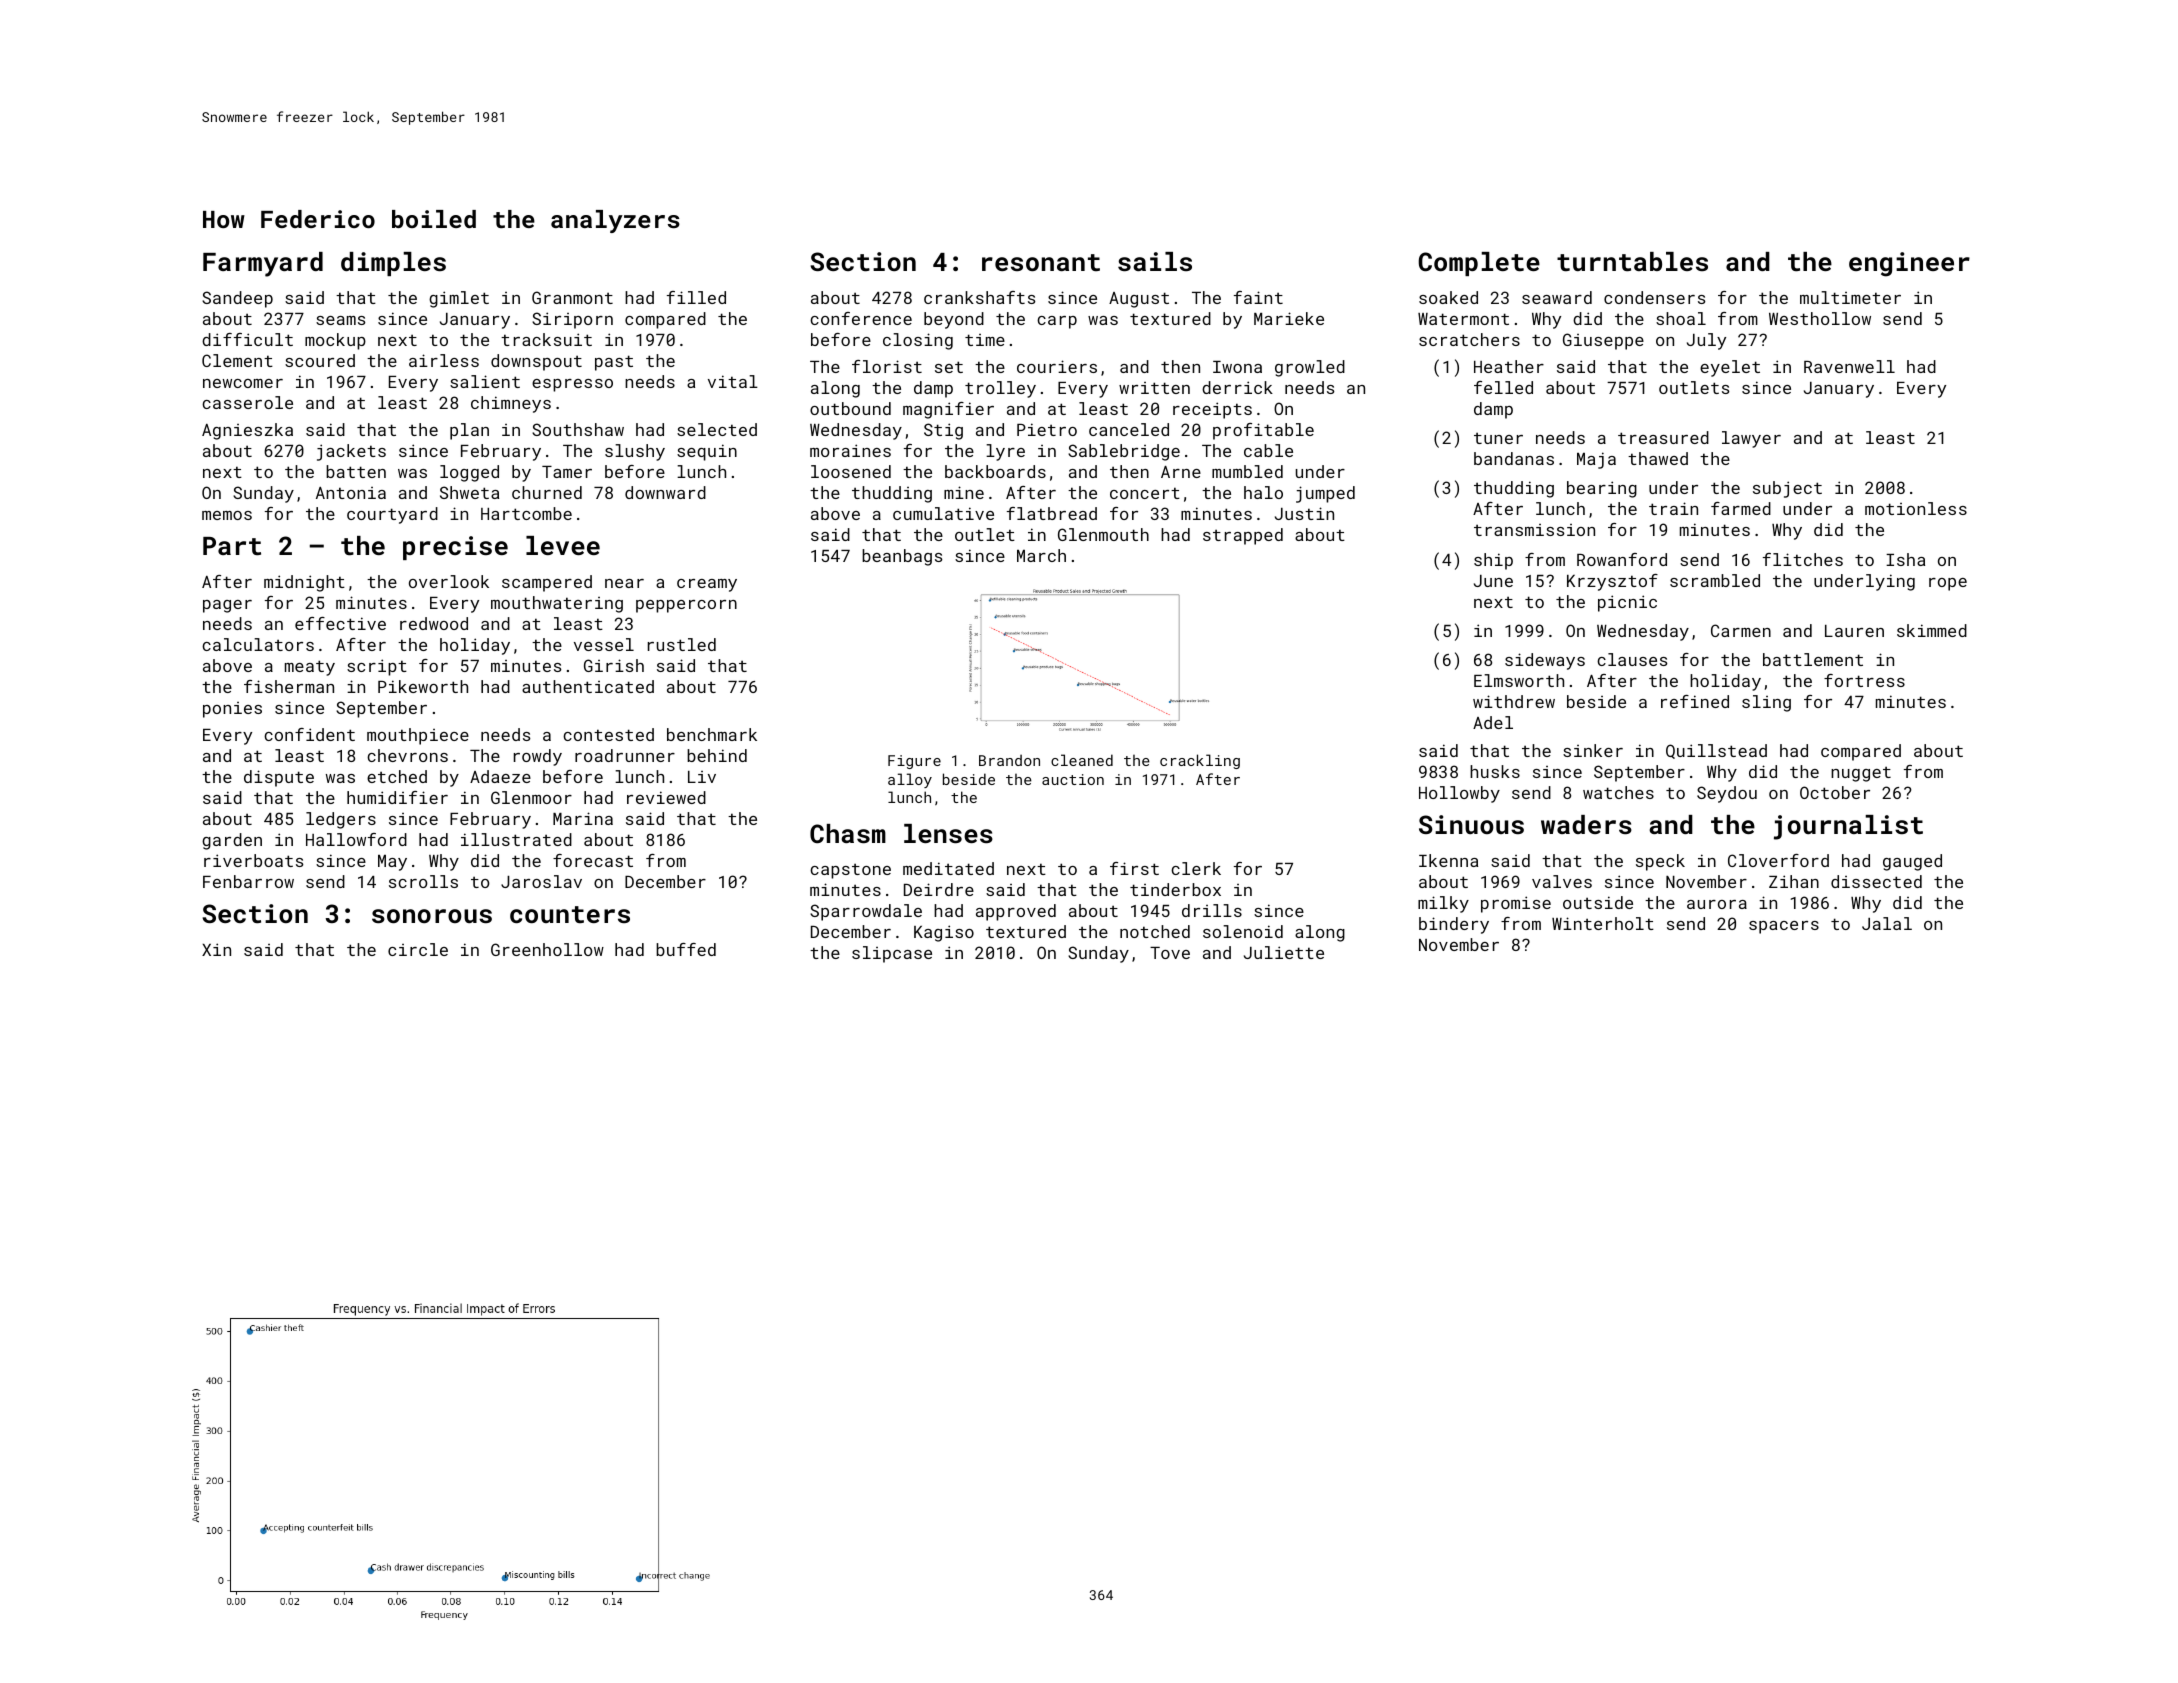  I want to click on Greenhollow, so click(547, 949).
